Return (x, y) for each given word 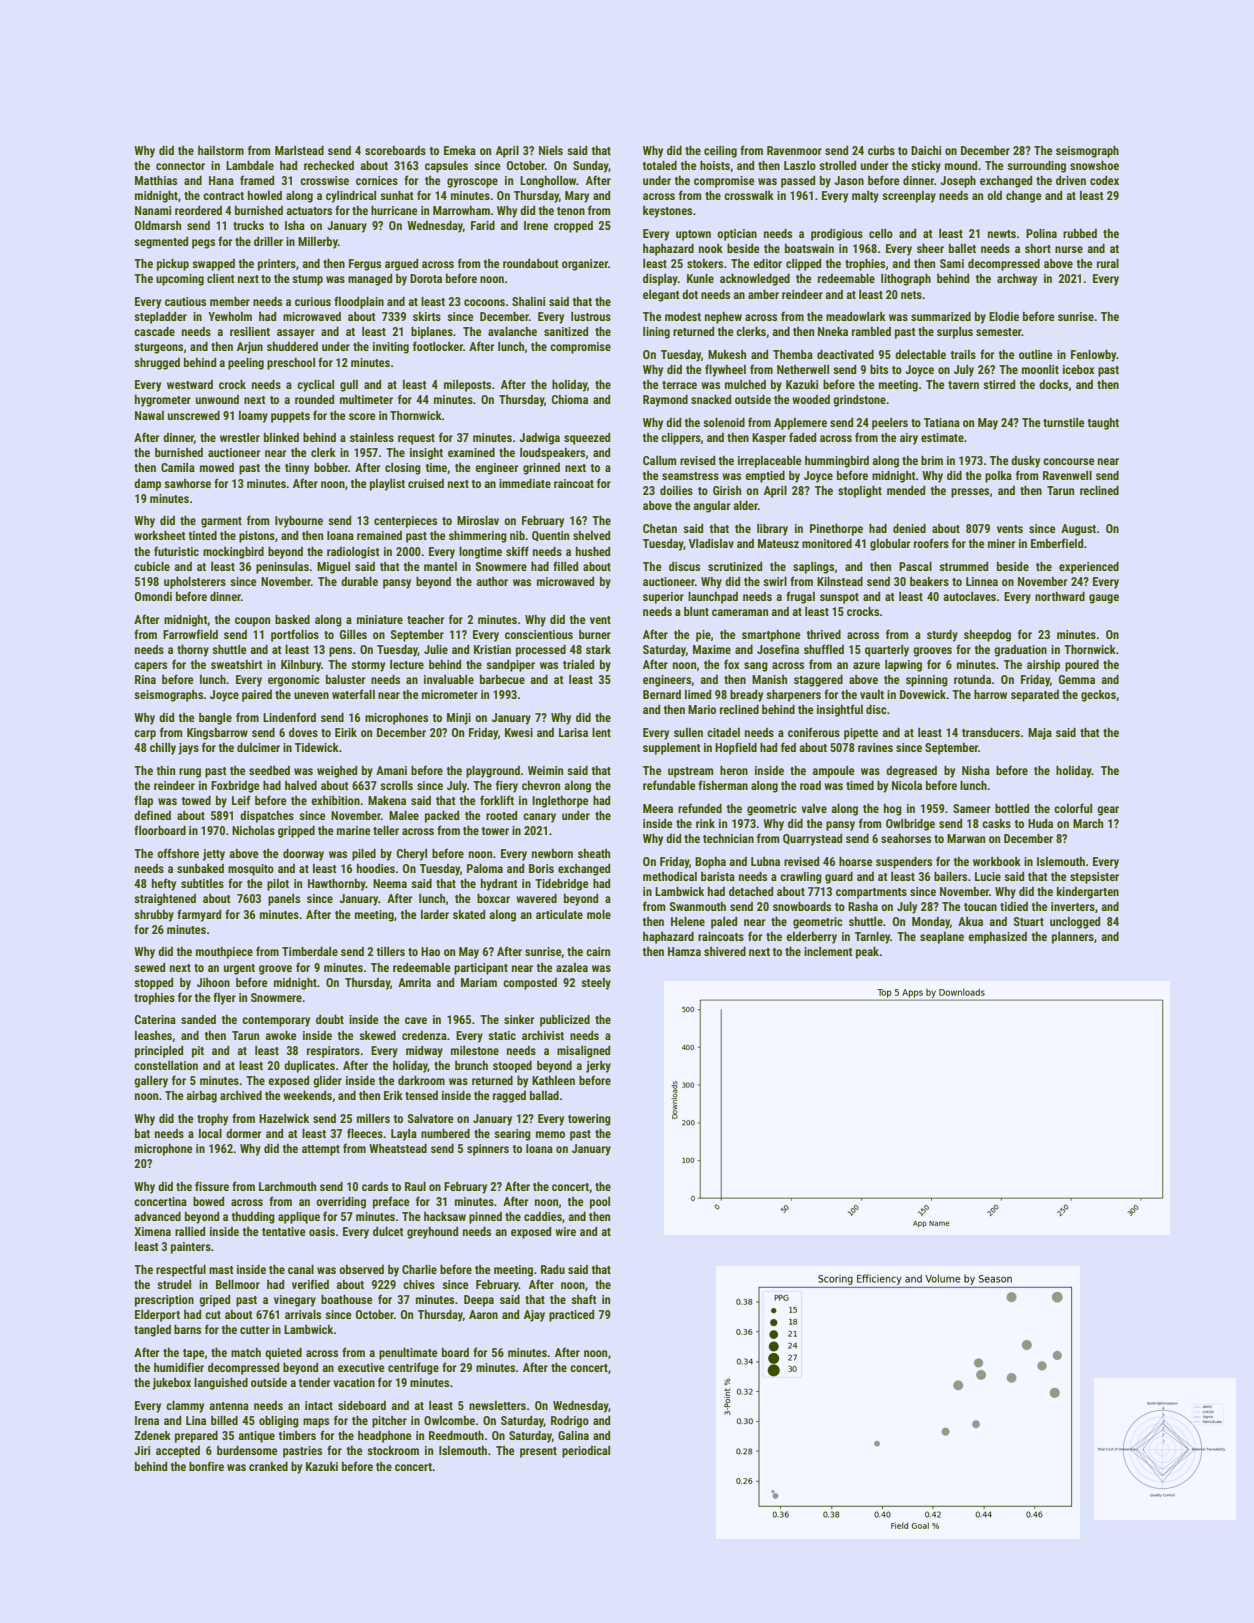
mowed (217, 467)
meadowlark (856, 316)
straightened (165, 900)
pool (600, 1203)
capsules (446, 167)
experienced (1089, 568)
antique (256, 1437)
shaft (584, 1299)
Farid (483, 225)
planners (1073, 938)
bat (142, 1133)
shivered (725, 951)
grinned (541, 469)
